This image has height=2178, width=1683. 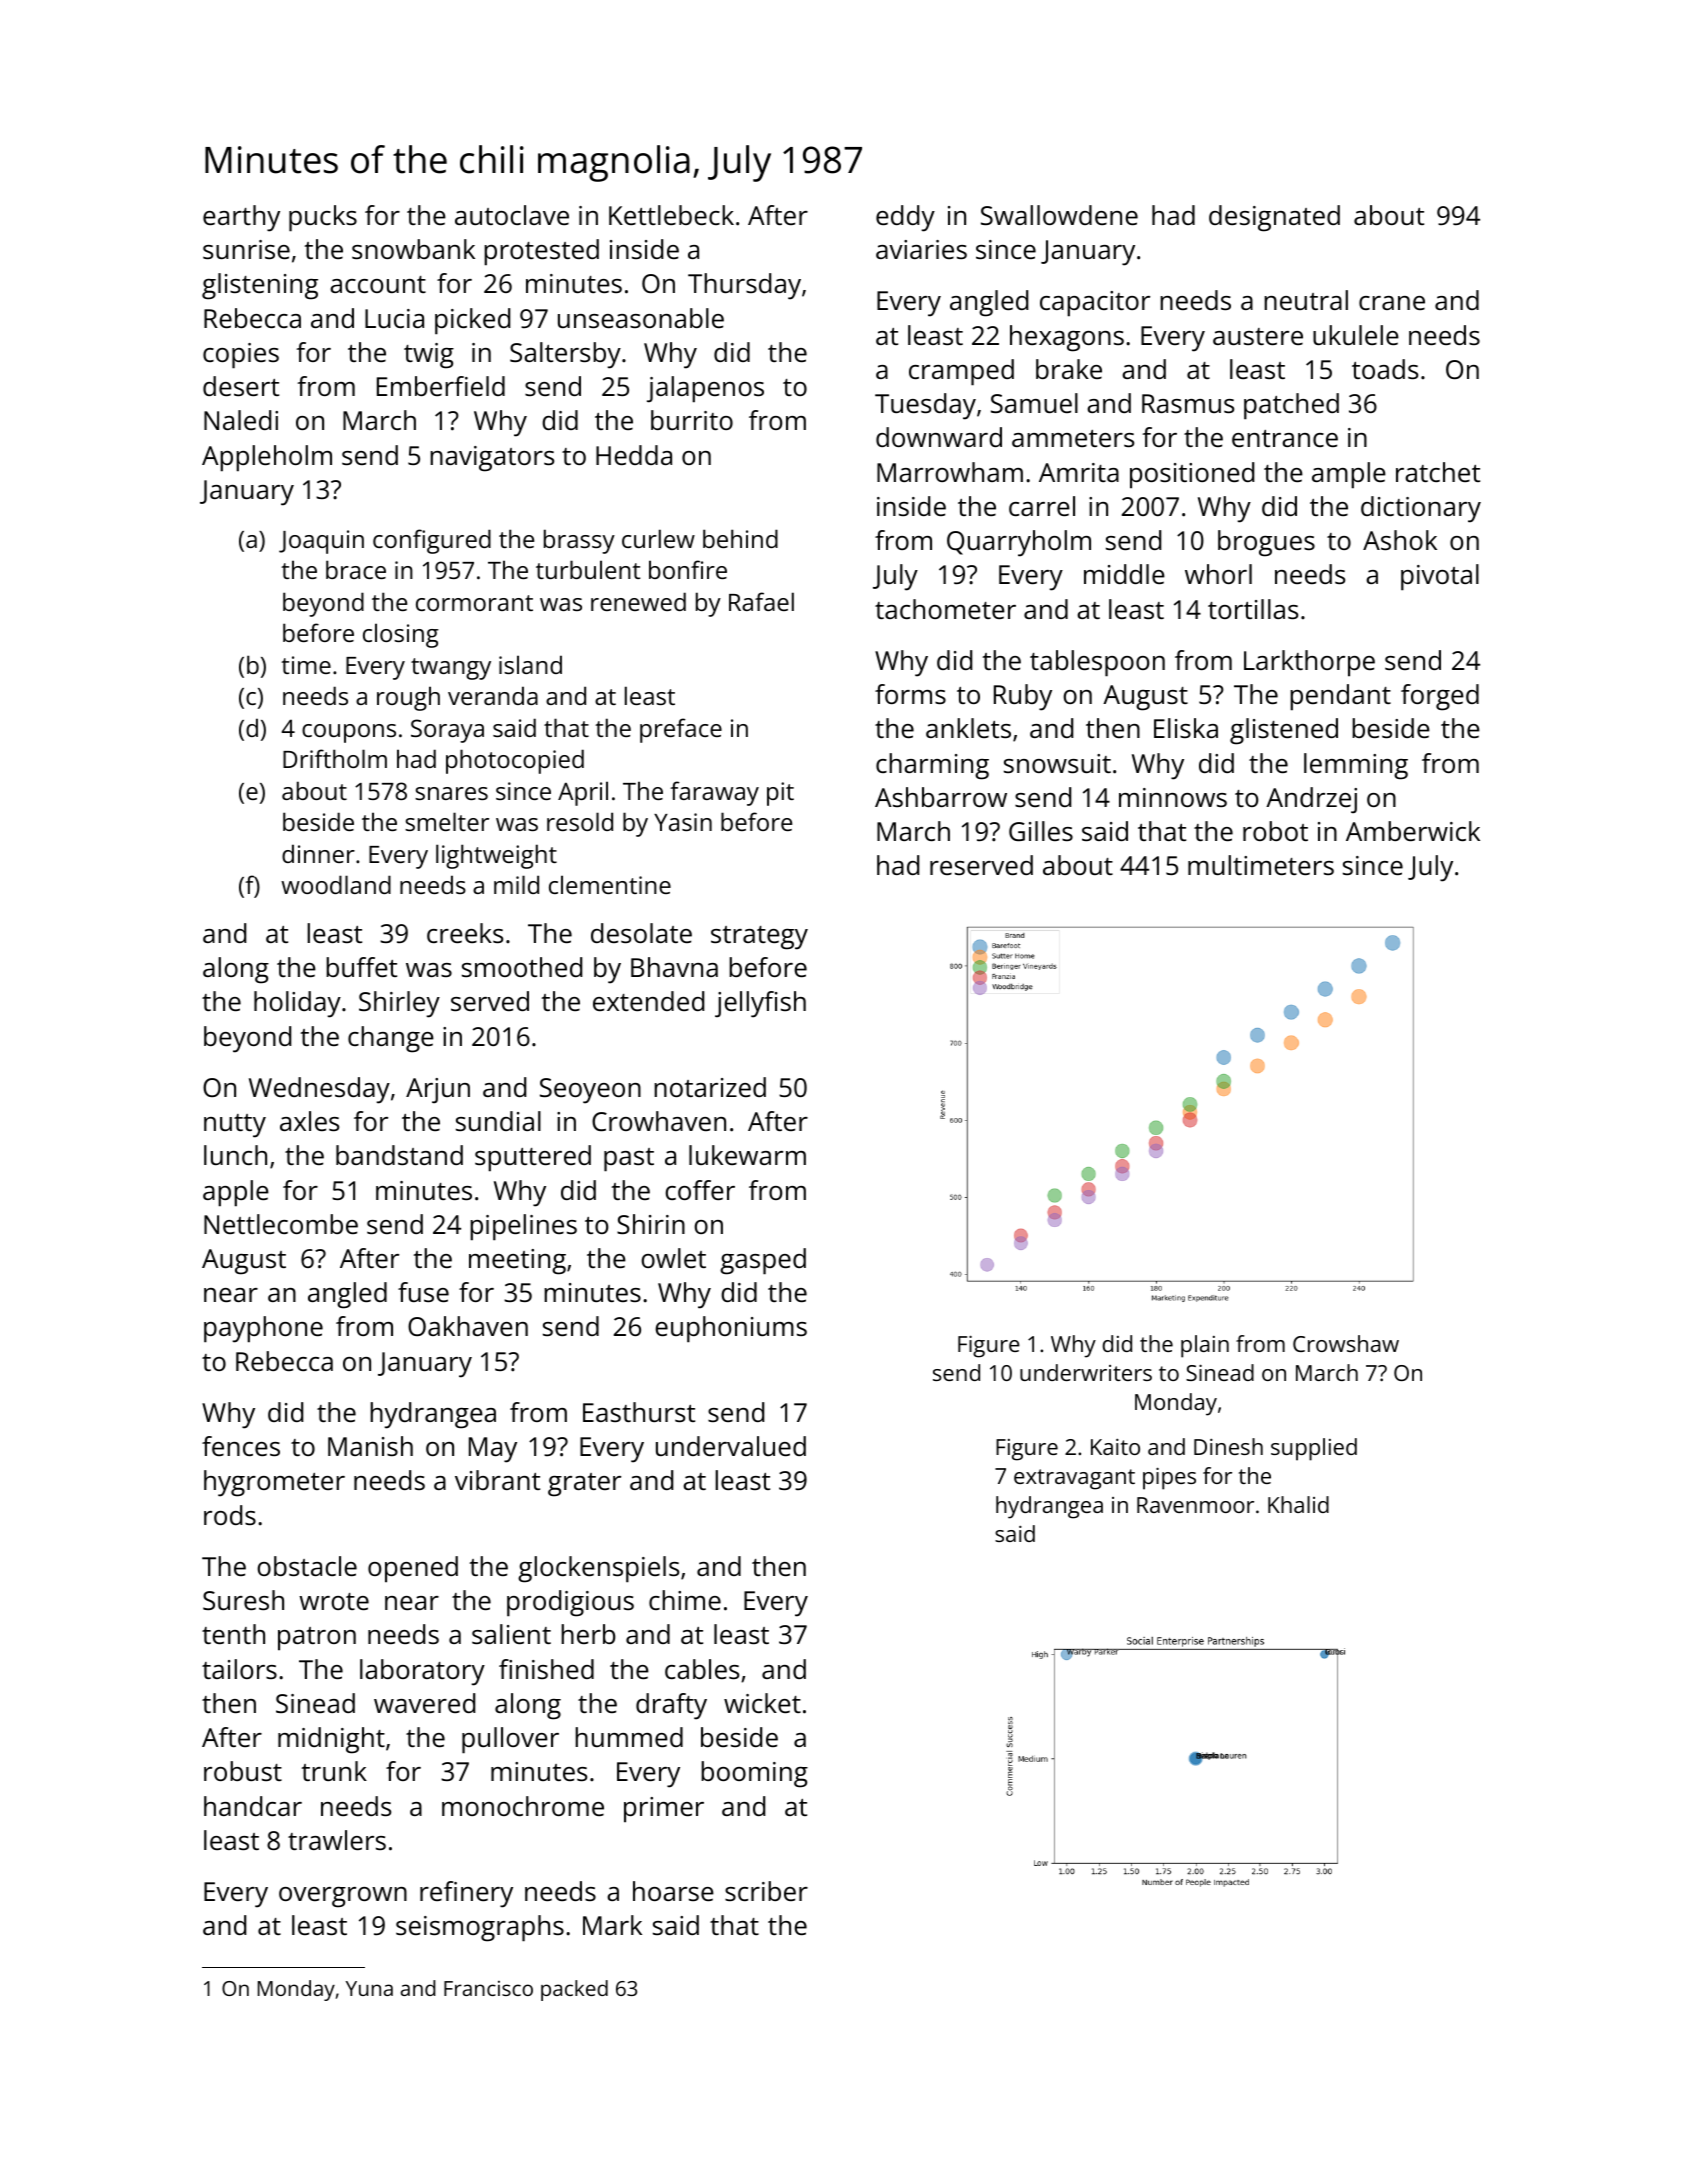 I want to click on supplied, so click(x=1314, y=1449).
